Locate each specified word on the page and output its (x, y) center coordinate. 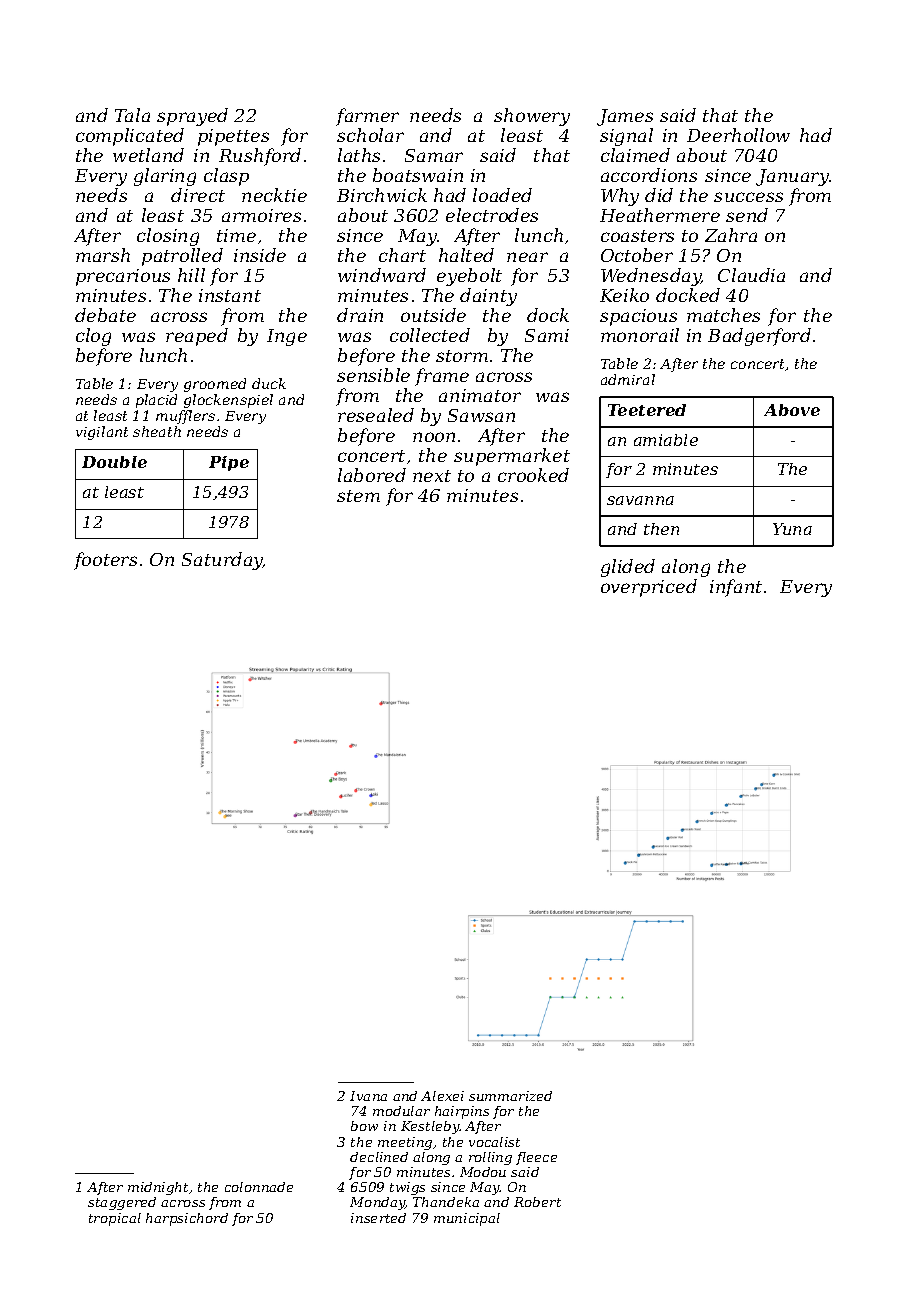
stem (358, 496)
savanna (640, 500)
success (748, 197)
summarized (510, 1096)
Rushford (260, 157)
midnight (158, 1188)
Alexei (442, 1096)
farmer (367, 117)
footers (105, 561)
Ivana (368, 1096)
